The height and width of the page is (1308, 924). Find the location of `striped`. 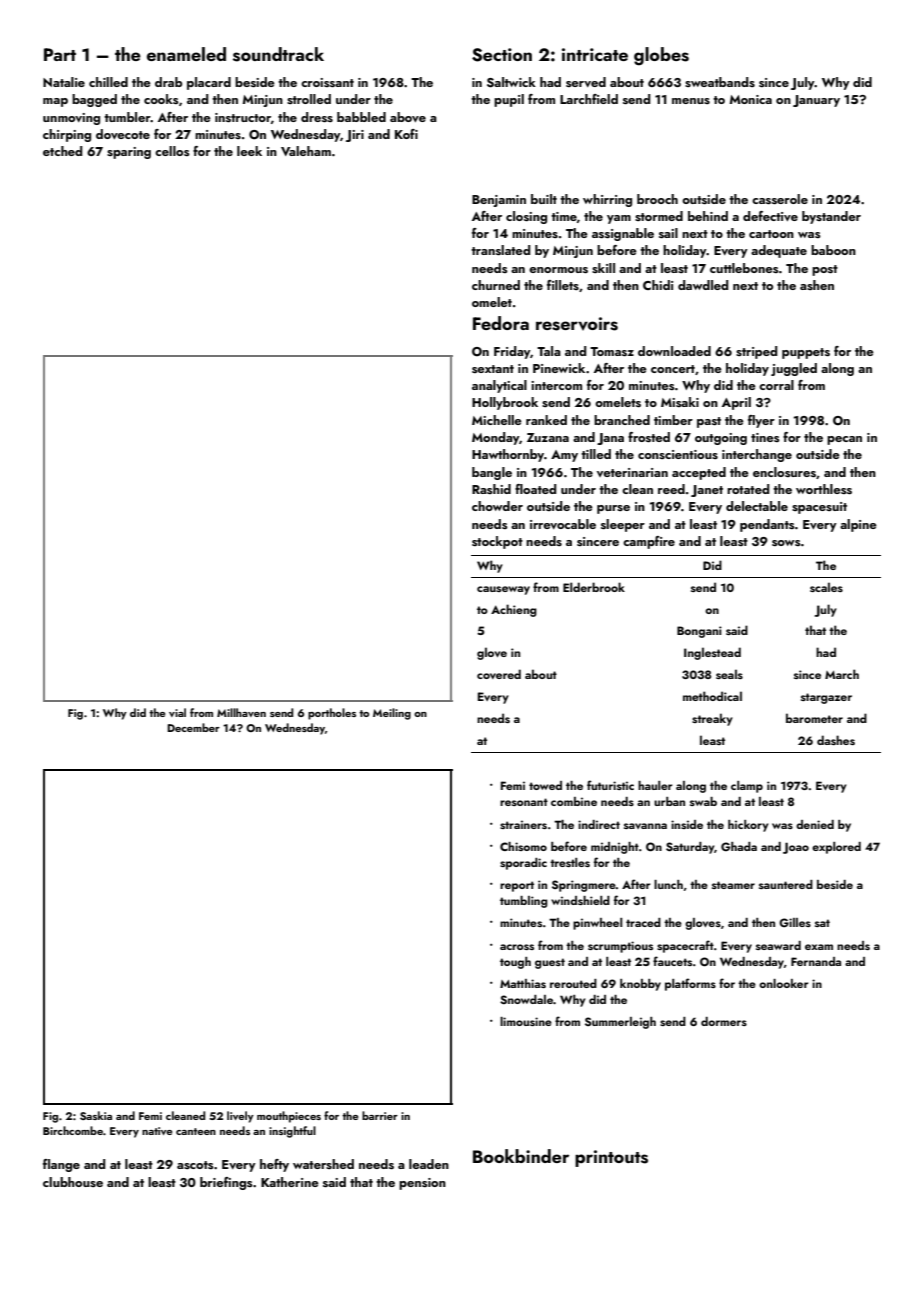

striped is located at coordinates (756, 352).
